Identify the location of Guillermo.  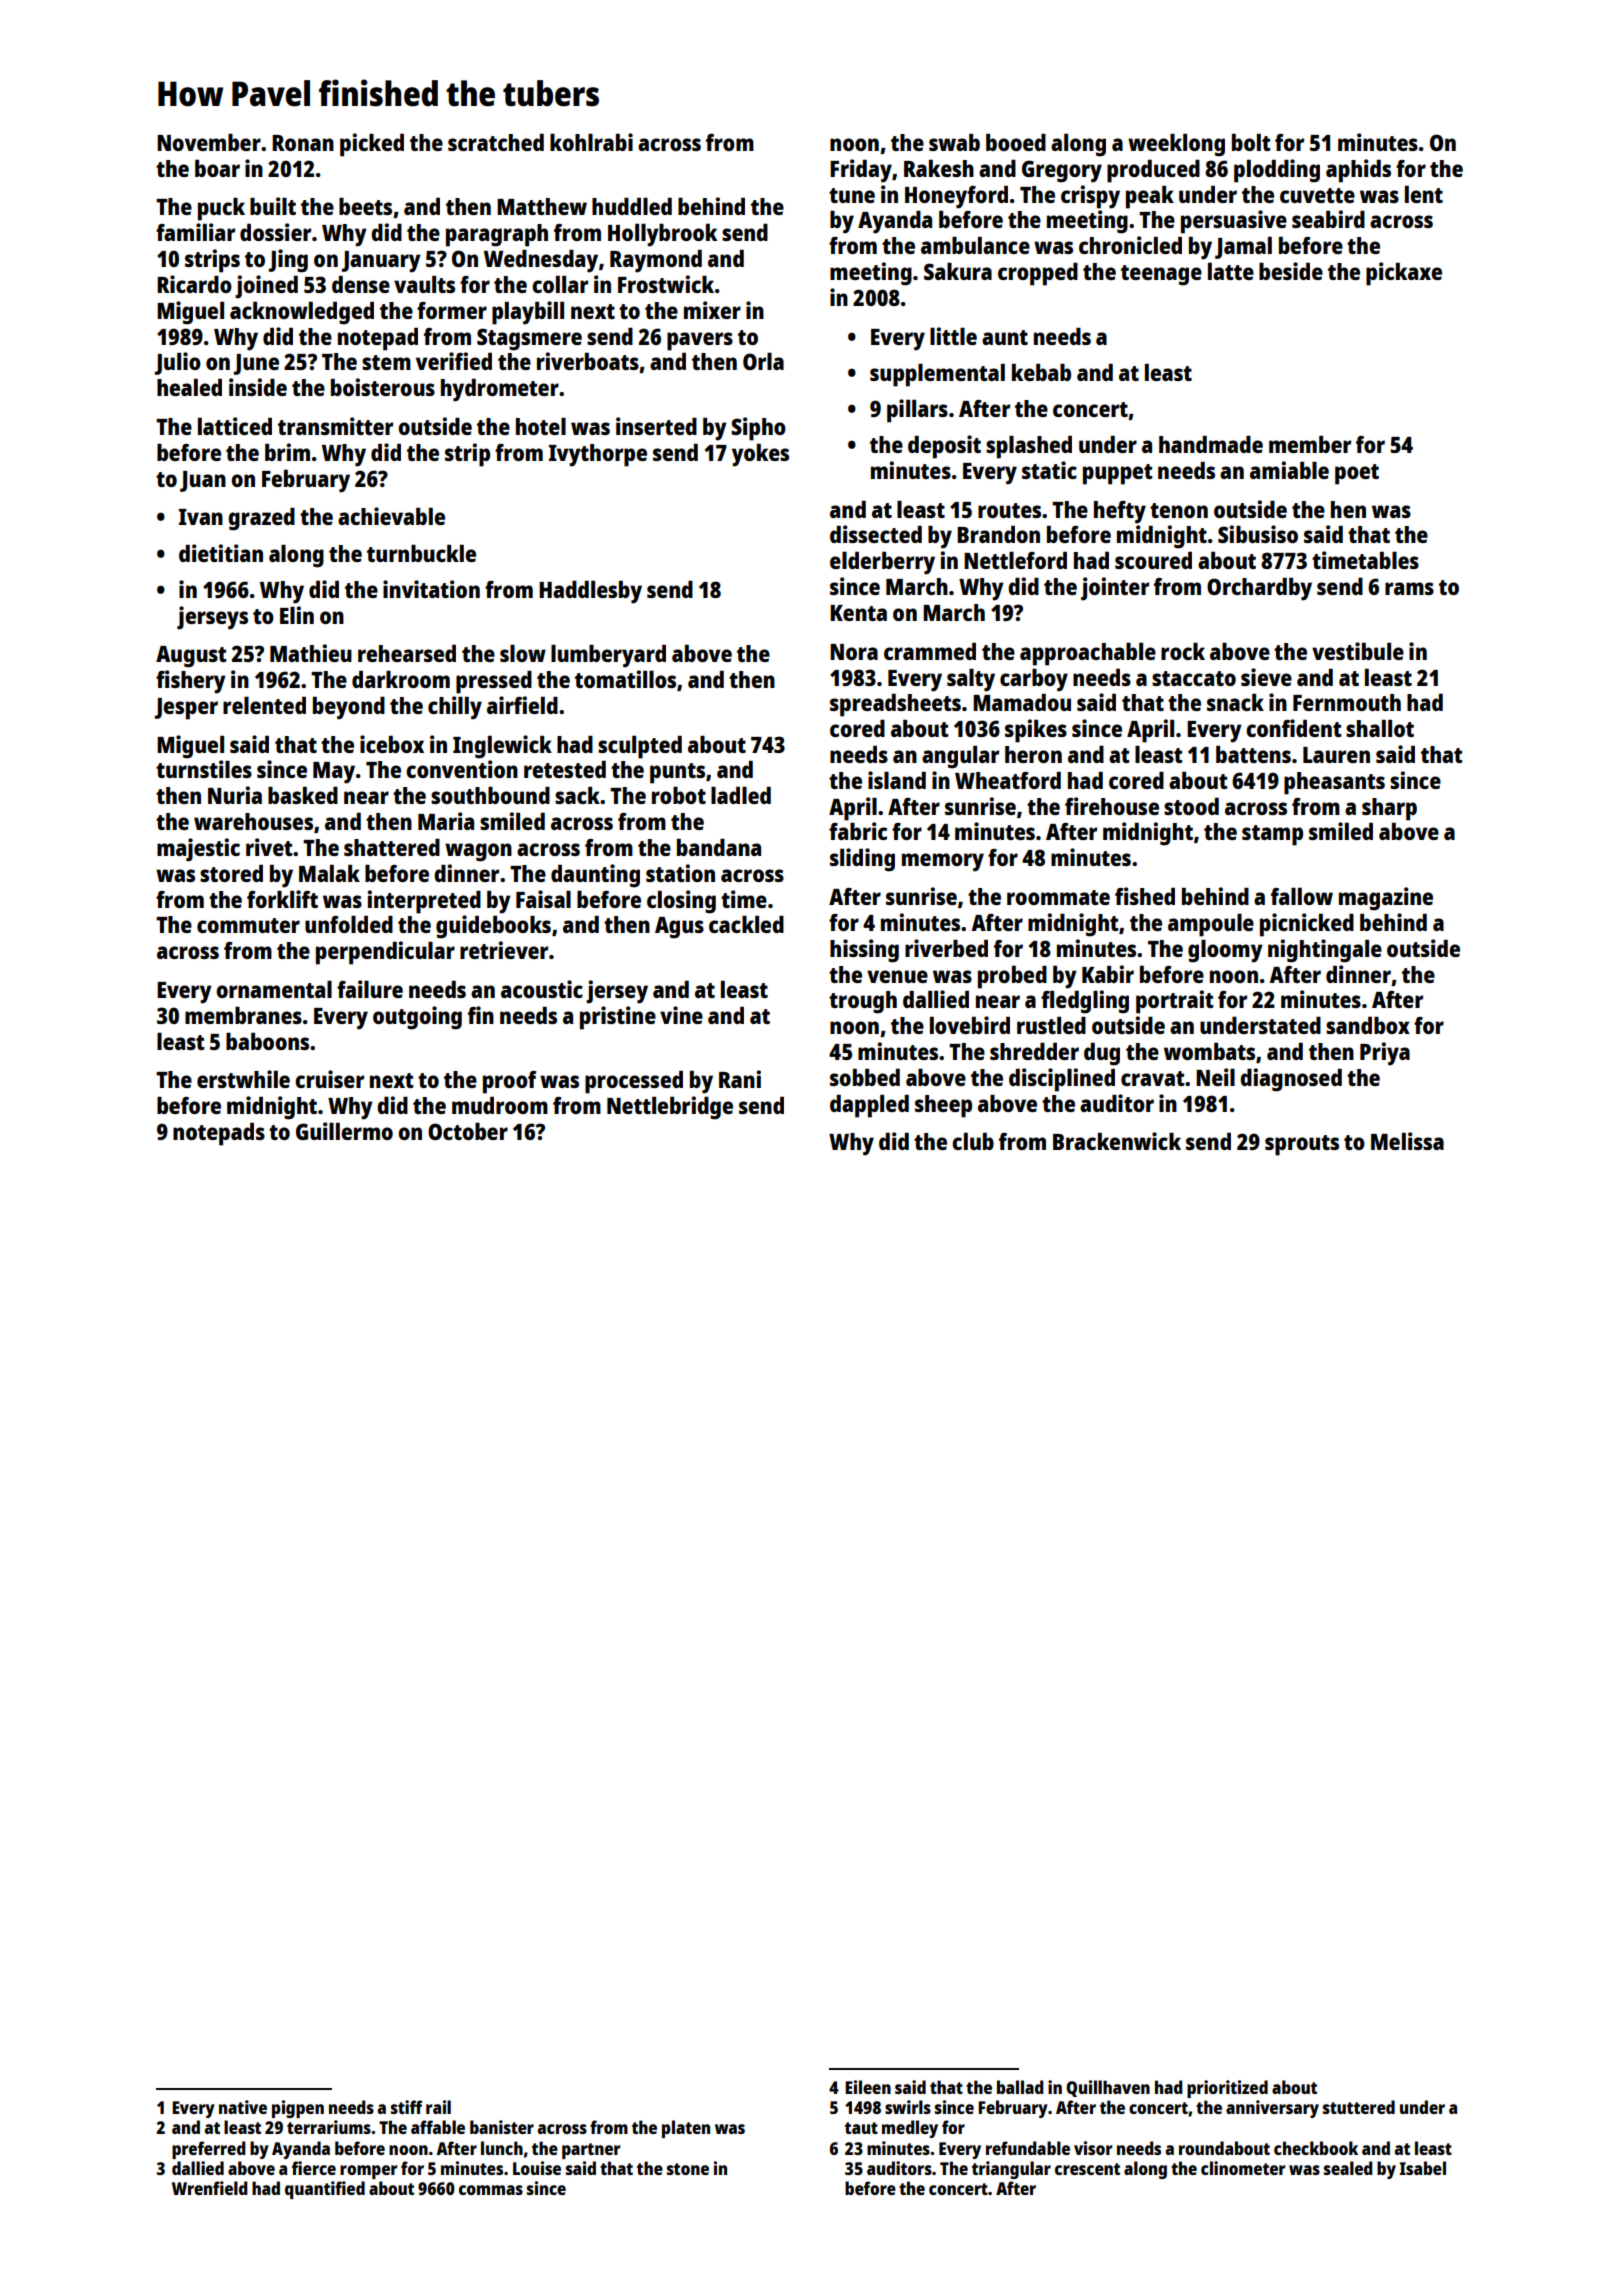
(344, 1131).
